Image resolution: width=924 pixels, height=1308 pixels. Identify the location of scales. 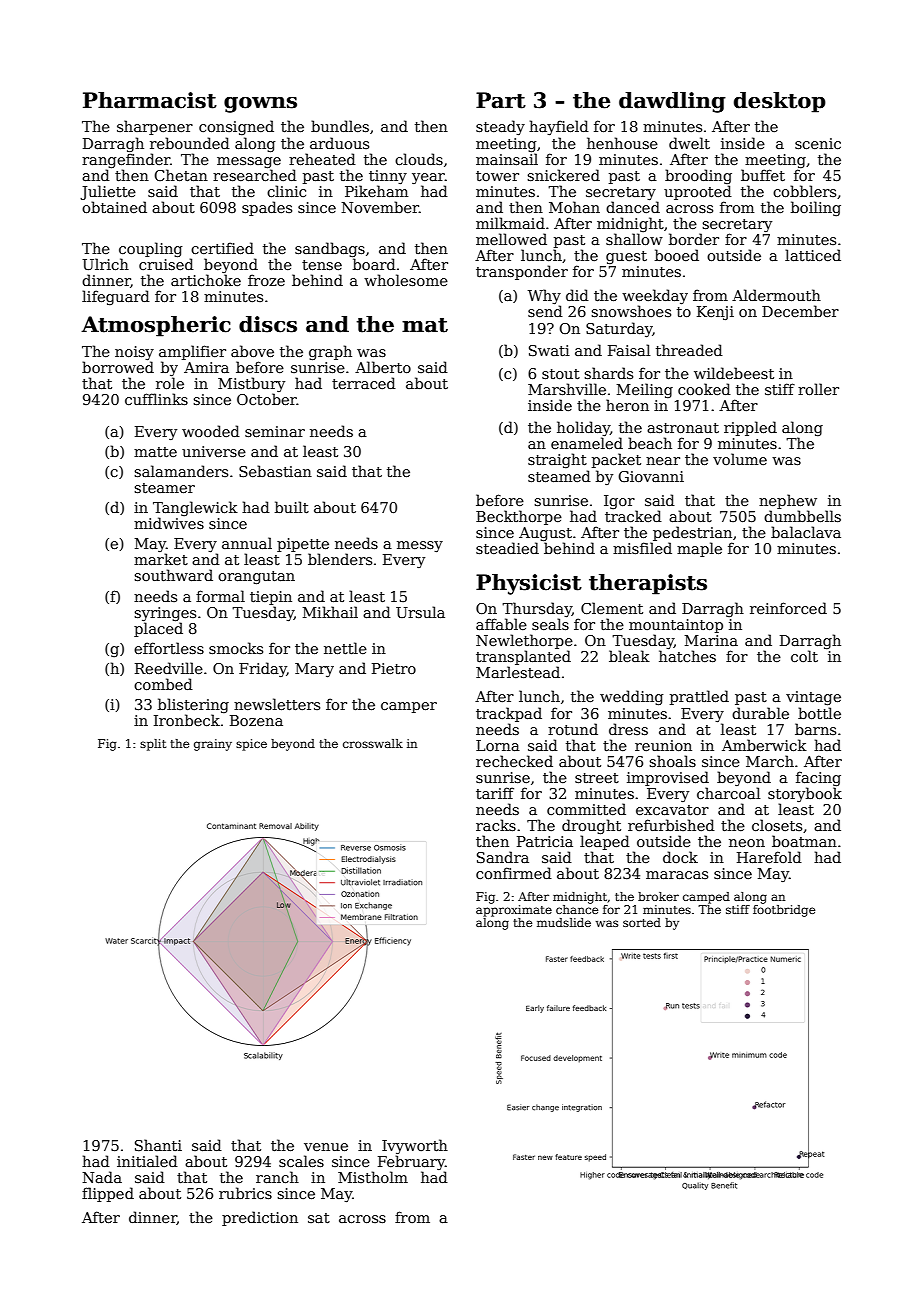
(301, 1161).
